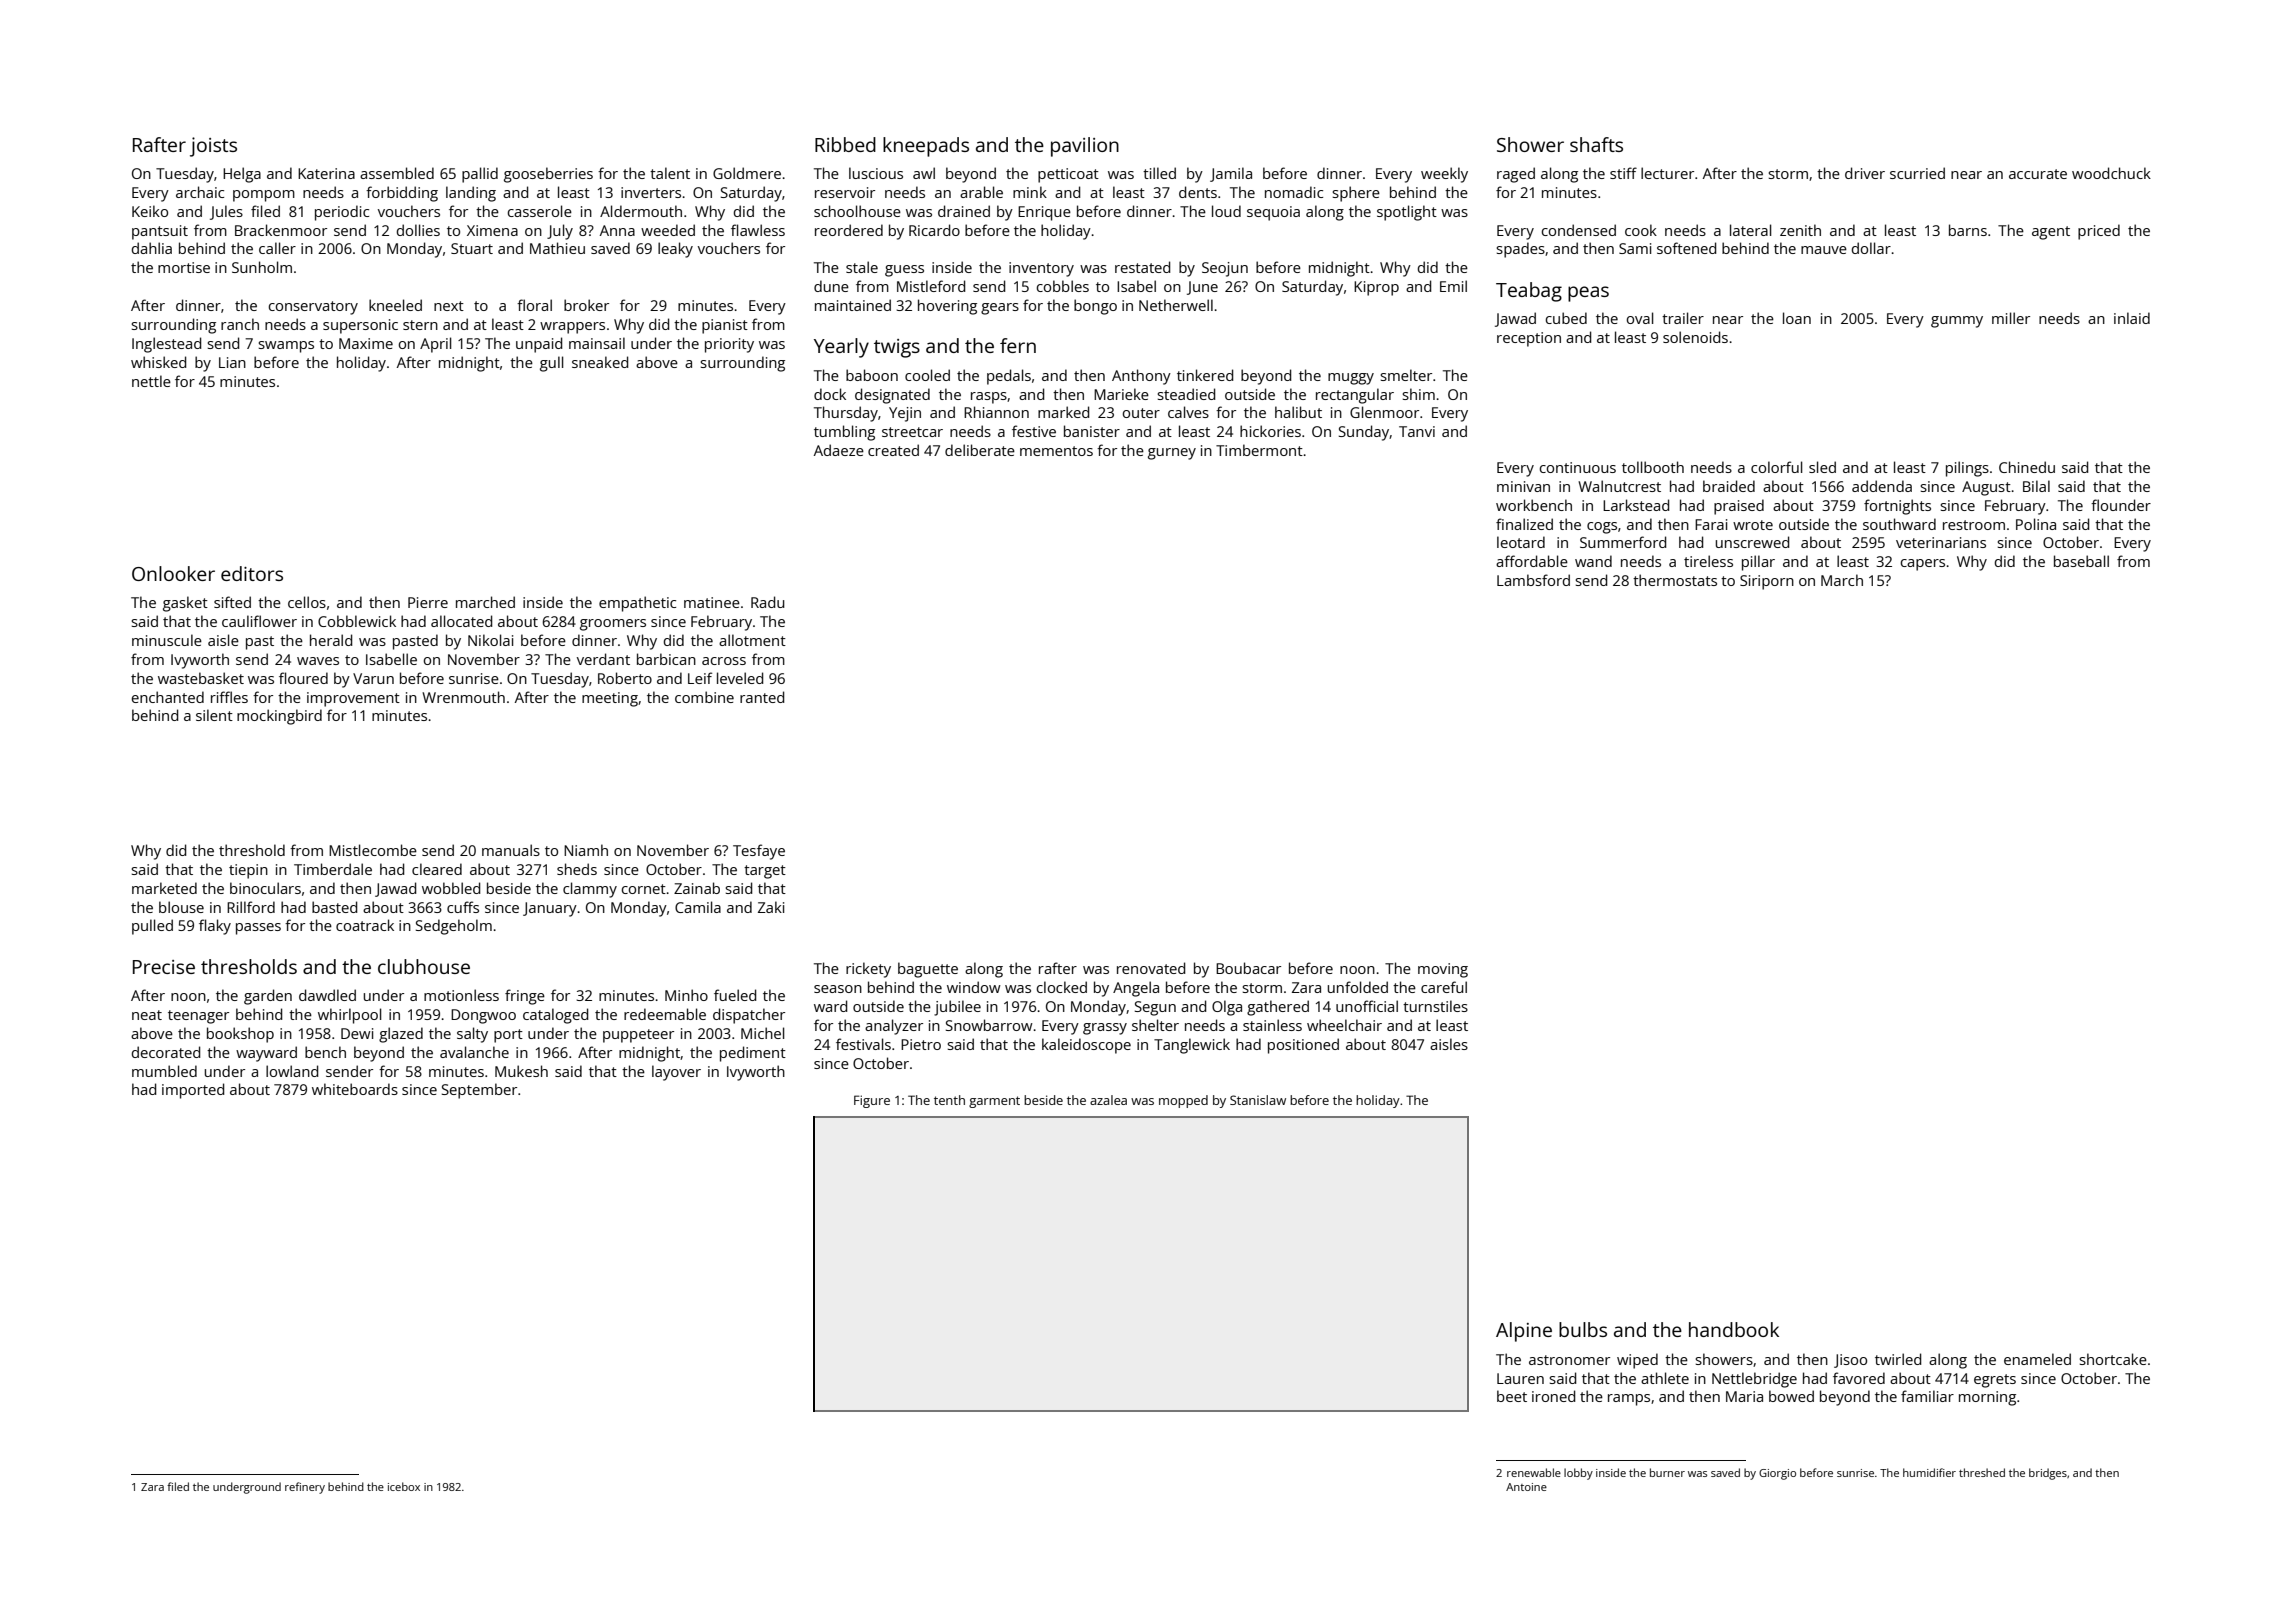 This page has height=1614, width=2282. Describe the element at coordinates (1532, 561) in the page. I see `affordable` at that location.
